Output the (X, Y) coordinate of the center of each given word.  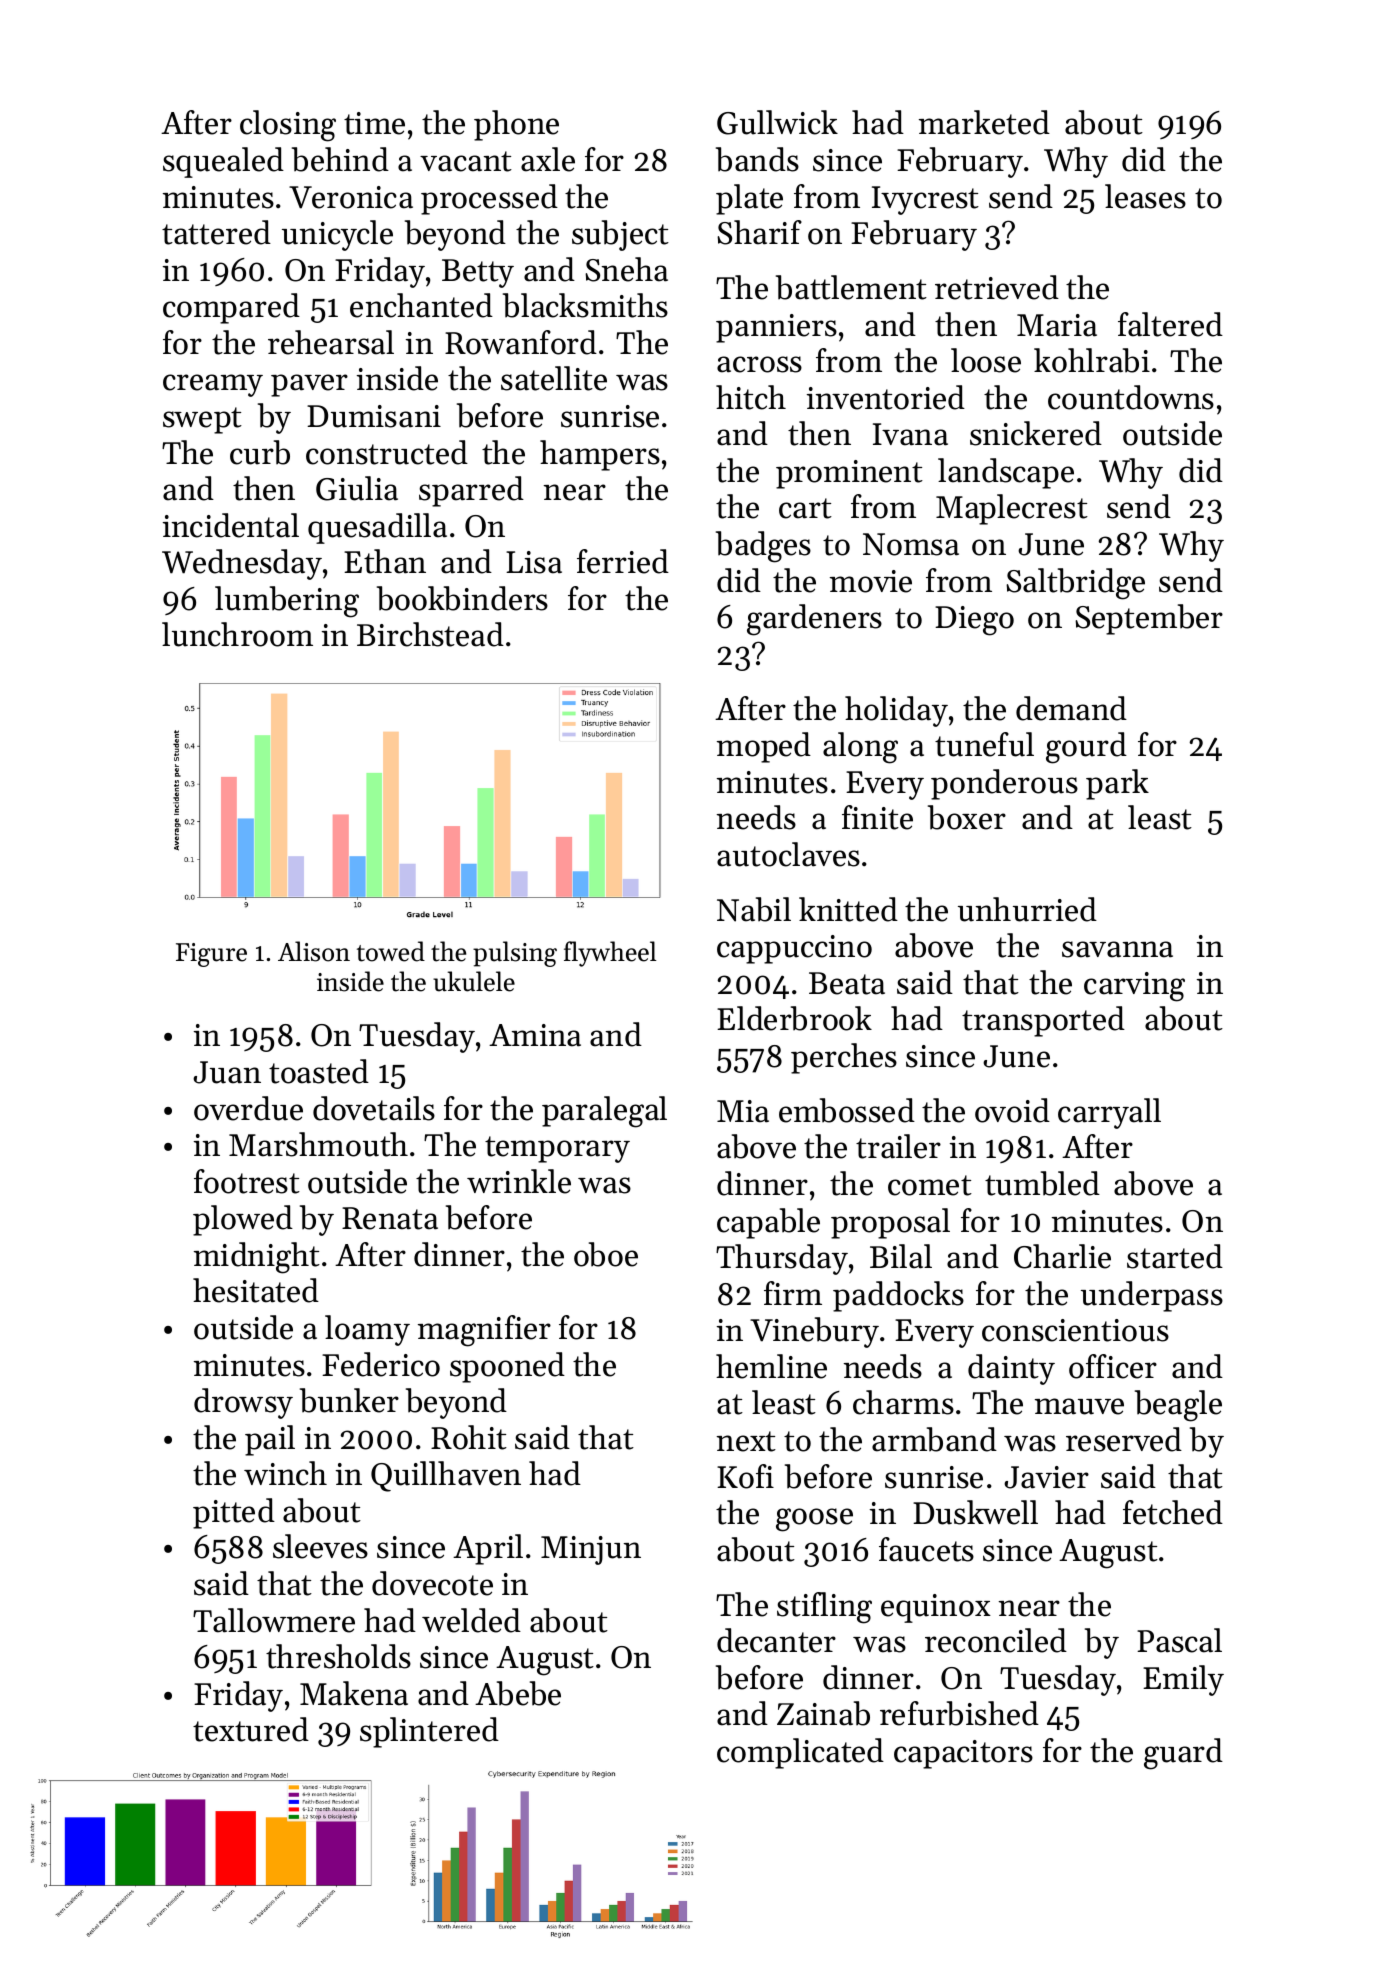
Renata (390, 1218)
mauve (1079, 1406)
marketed (984, 122)
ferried (623, 561)
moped (764, 747)
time (374, 123)
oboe (606, 1254)
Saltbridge (1075, 584)
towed (391, 951)
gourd (1086, 748)
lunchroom (237, 634)
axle (548, 159)
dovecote (432, 1583)
